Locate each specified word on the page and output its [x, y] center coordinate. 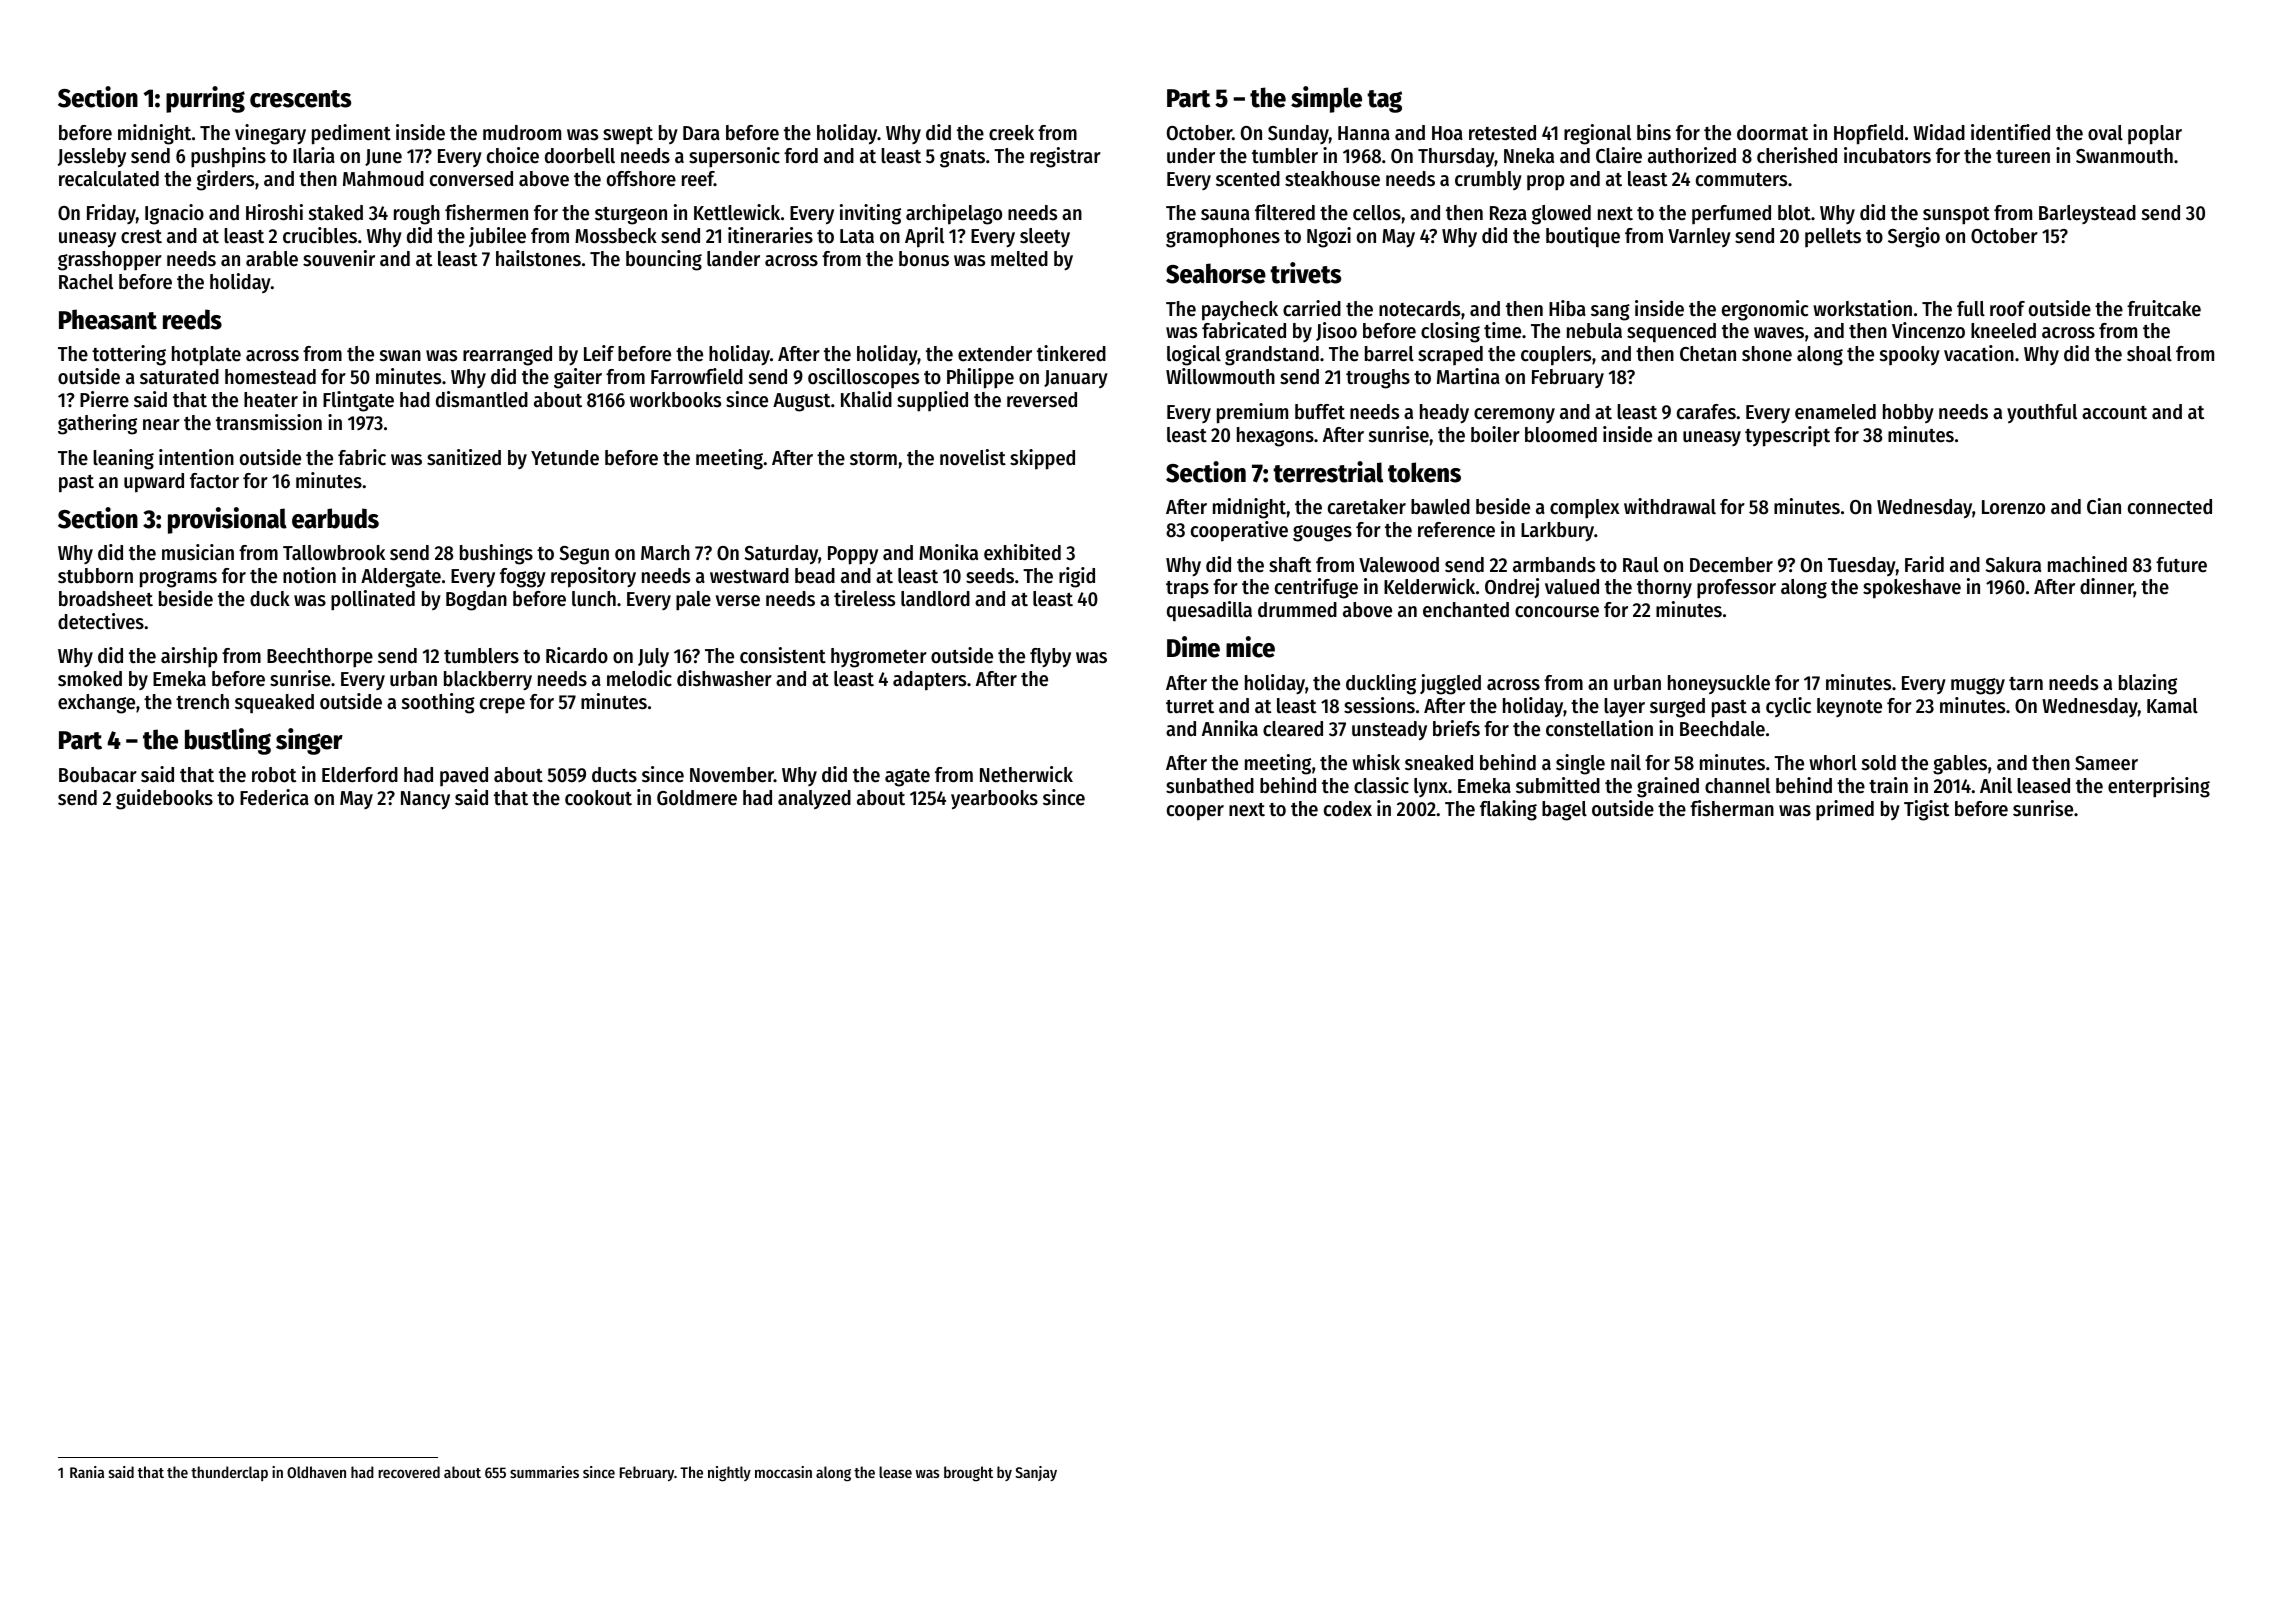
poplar [2155, 135]
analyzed [814, 799]
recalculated [109, 179]
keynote [1849, 707]
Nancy [425, 800]
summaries [544, 1472]
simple [1326, 99]
